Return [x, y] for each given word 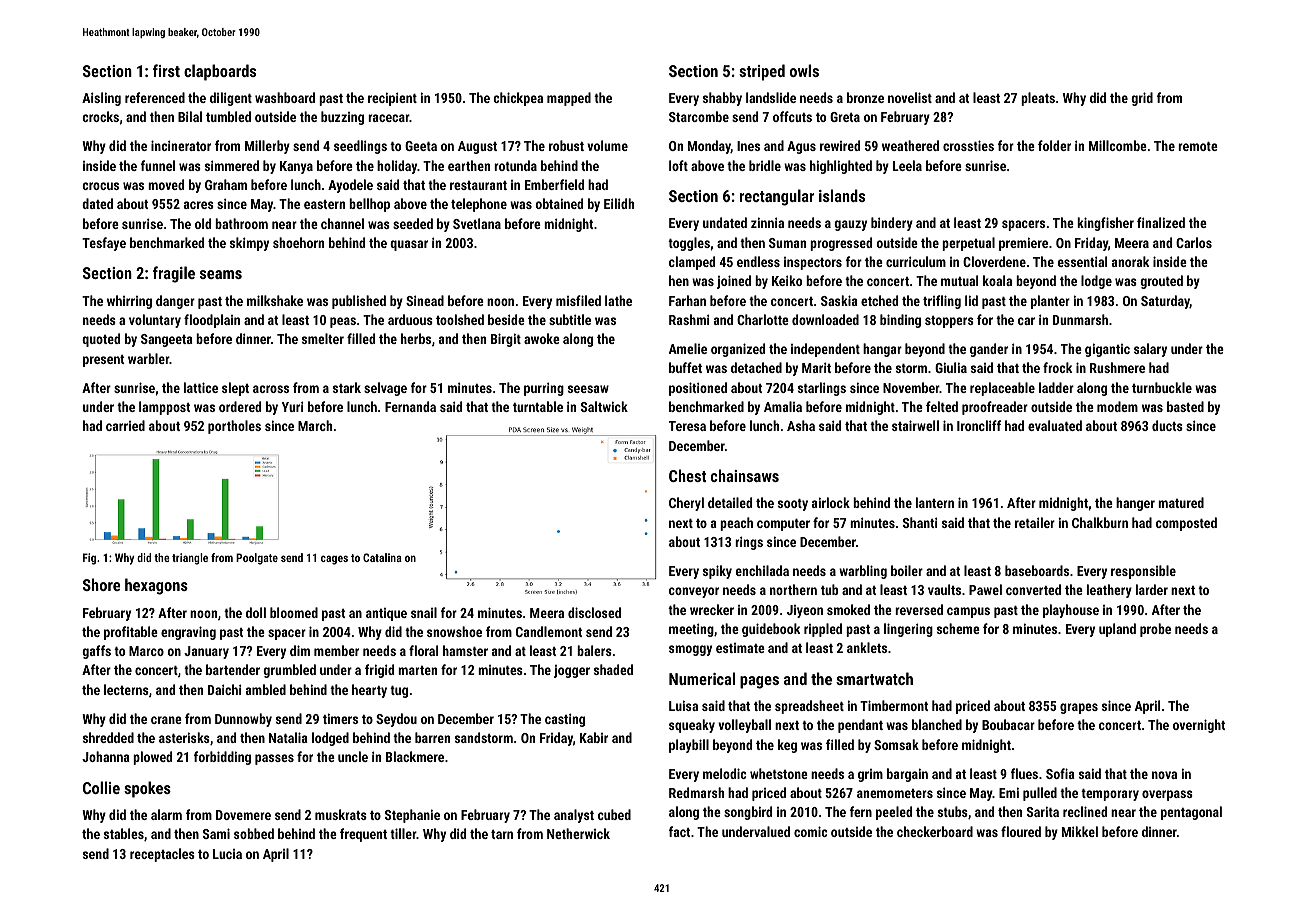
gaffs [96, 652]
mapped [569, 99]
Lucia [227, 854]
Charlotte [763, 319]
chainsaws [745, 475]
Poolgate [257, 559]
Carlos [1194, 242]
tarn [502, 834]
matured [1181, 502]
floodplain [212, 321]
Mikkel [1080, 831]
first [166, 70]
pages [759, 682]
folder [1054, 145]
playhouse [1071, 611]
